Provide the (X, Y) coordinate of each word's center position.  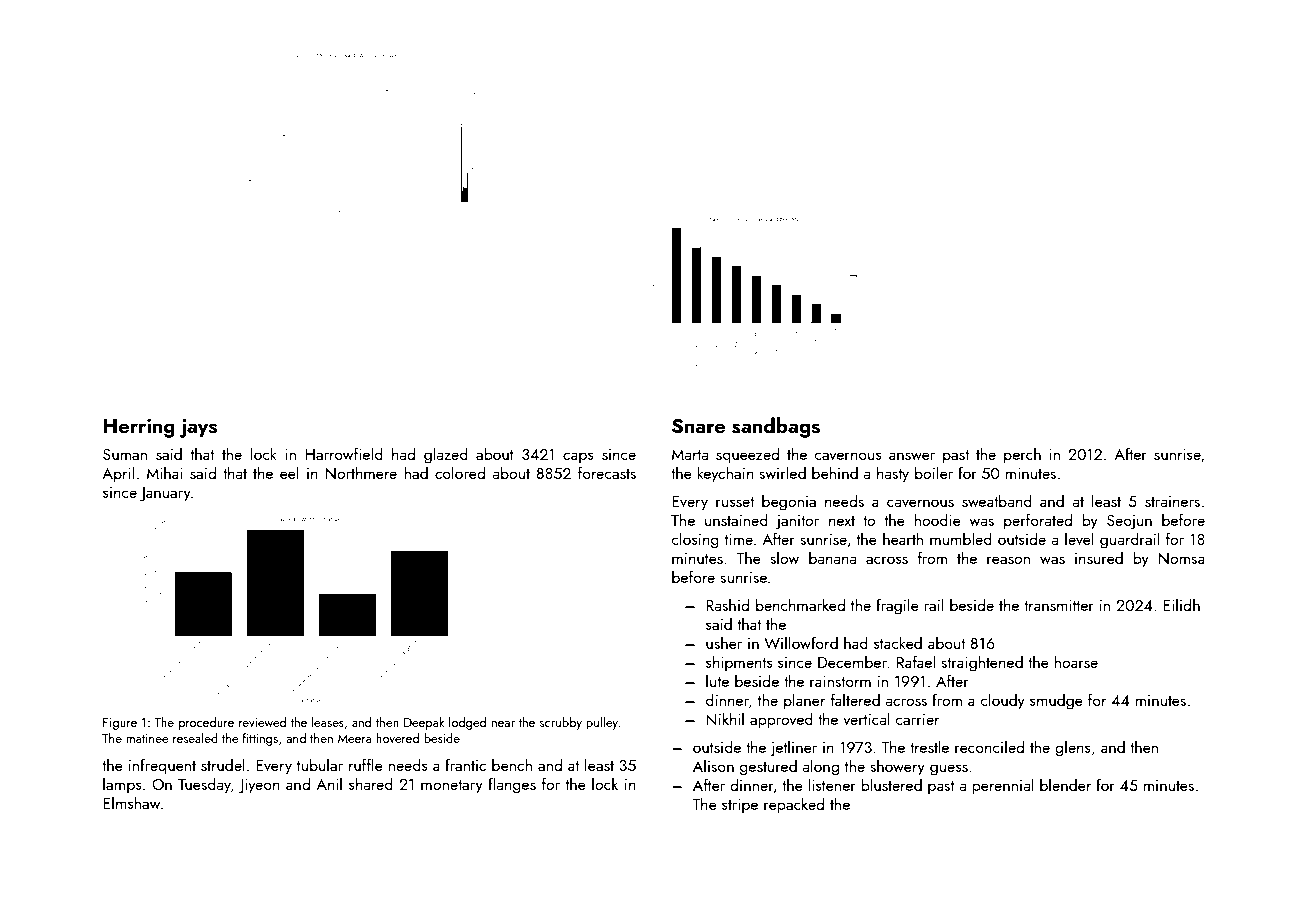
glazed (446, 455)
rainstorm (840, 681)
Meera (354, 738)
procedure (206, 723)
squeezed (747, 455)
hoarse (1076, 661)
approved (781, 720)
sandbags (776, 427)
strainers (1172, 501)
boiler (934, 472)
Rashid (727, 604)
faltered (855, 699)
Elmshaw (131, 802)
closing (695, 540)
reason (1008, 560)
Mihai (165, 472)
